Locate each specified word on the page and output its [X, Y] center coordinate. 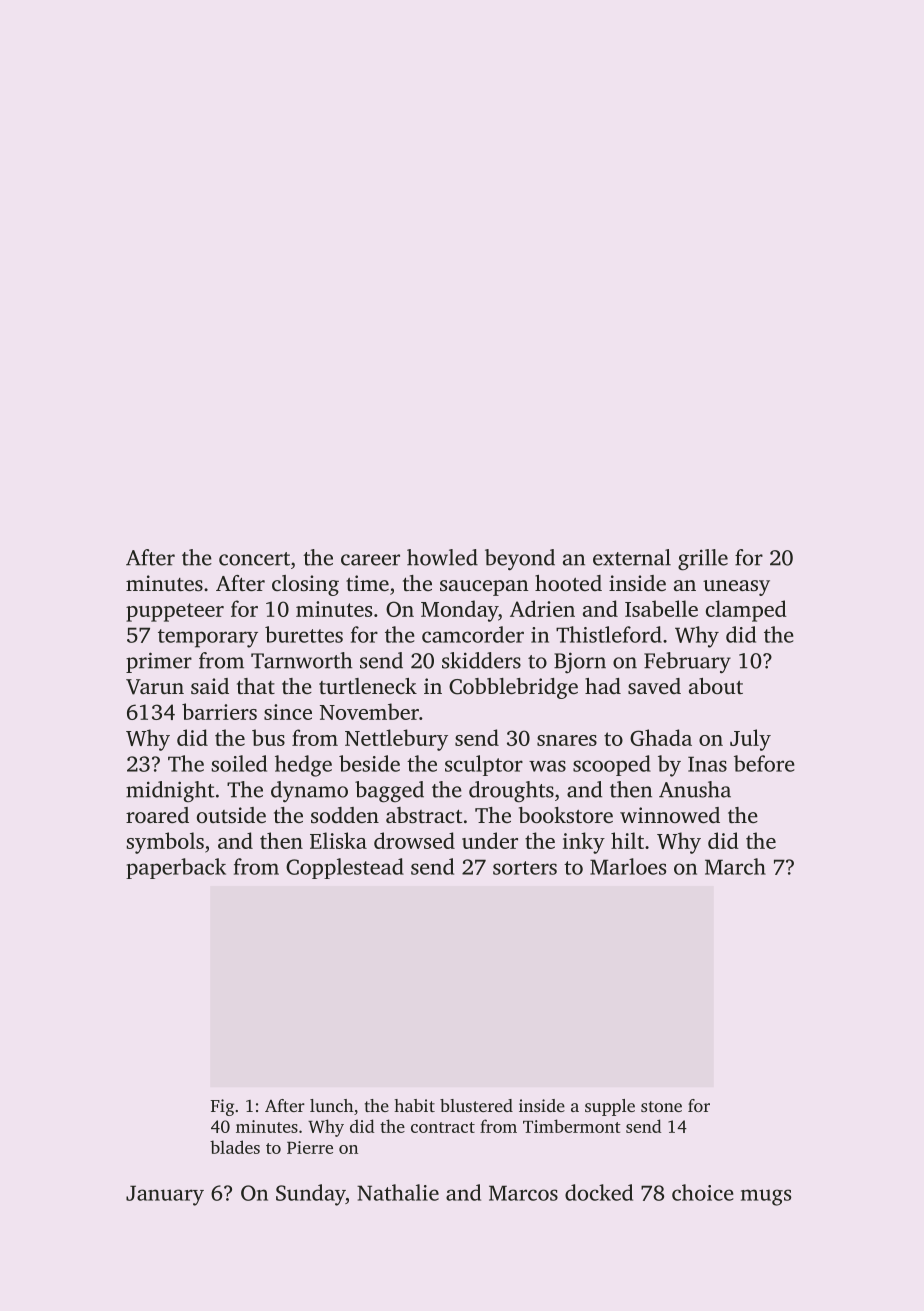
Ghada [661, 737]
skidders [481, 660]
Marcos [523, 1193]
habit [414, 1105]
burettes [304, 634]
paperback [176, 868]
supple [610, 1107]
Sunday [311, 1195]
